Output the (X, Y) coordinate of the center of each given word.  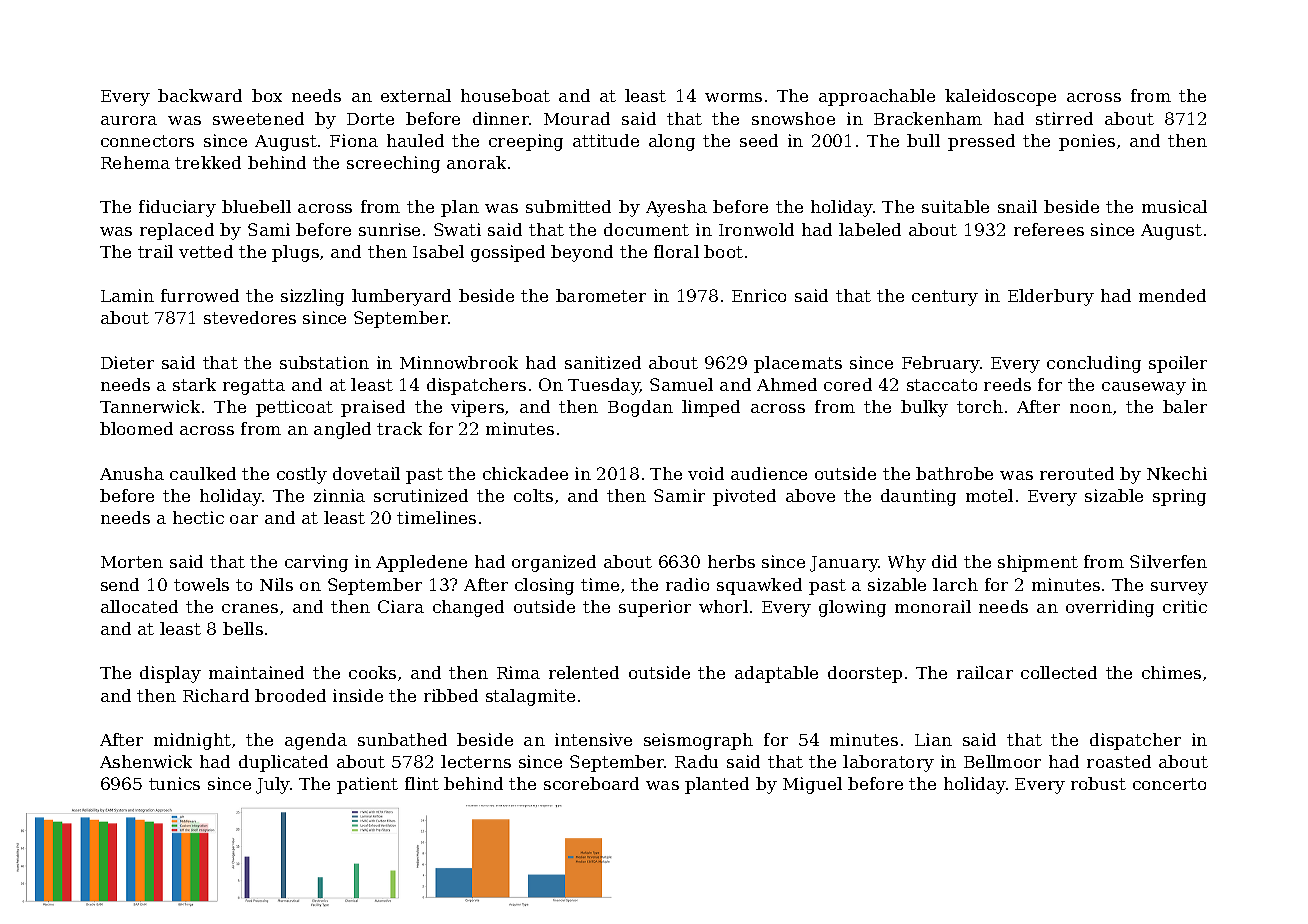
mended (1172, 295)
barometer (601, 295)
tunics (174, 783)
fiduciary (177, 208)
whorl (723, 606)
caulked (203, 473)
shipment (1038, 563)
